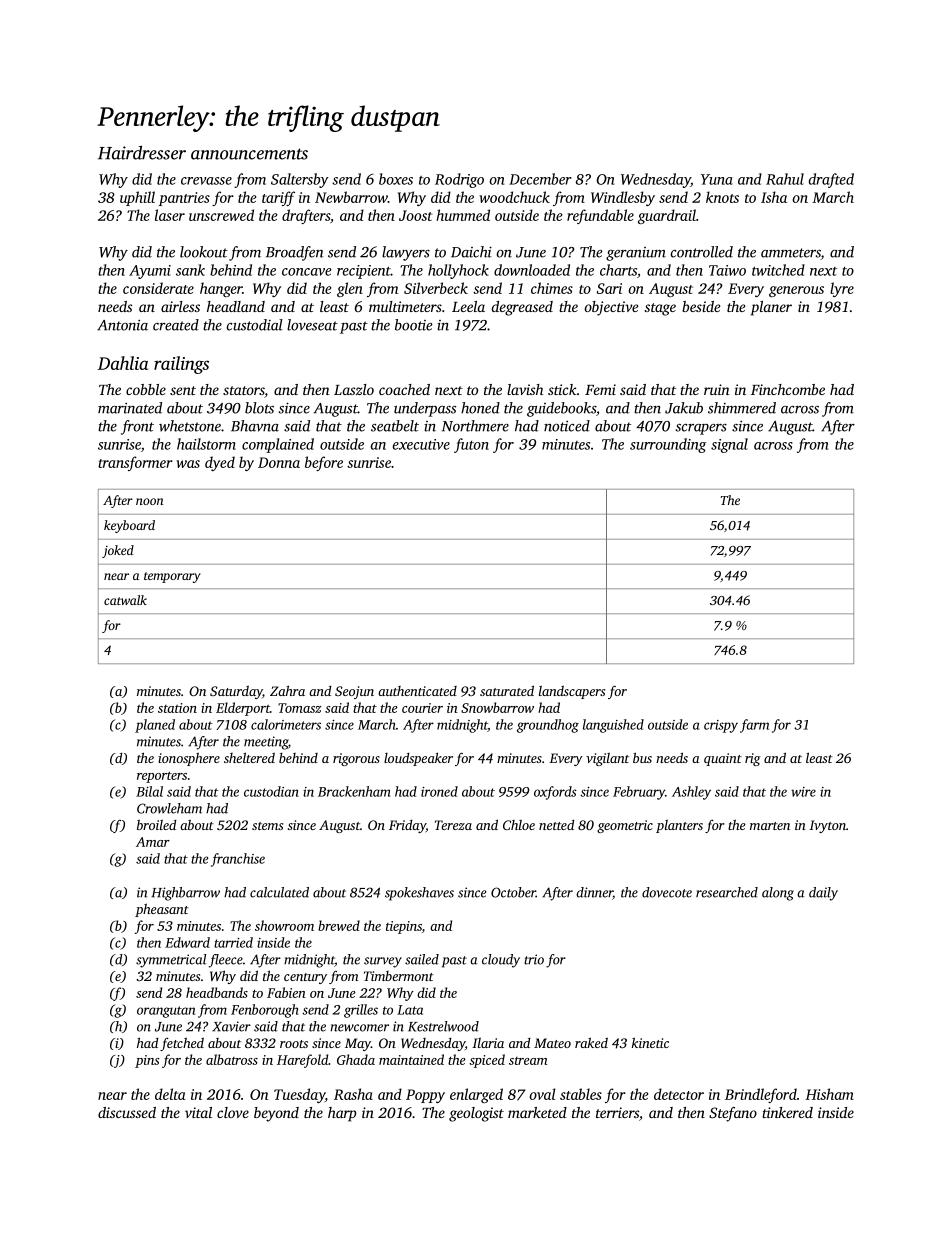  What do you see at coordinates (410, 1010) in the page?
I see `Lata` at bounding box center [410, 1010].
